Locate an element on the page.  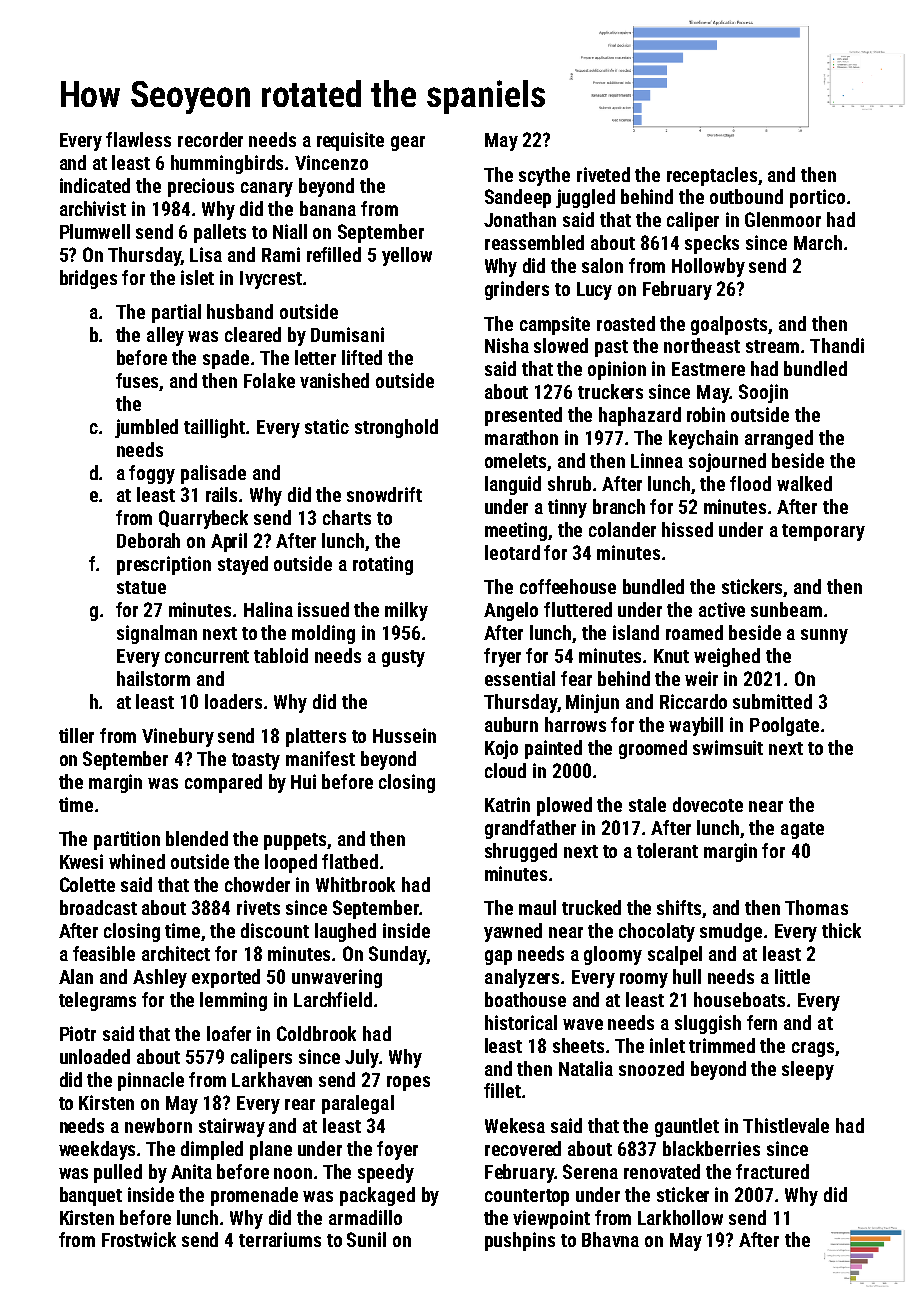
riveted is located at coordinates (603, 174).
